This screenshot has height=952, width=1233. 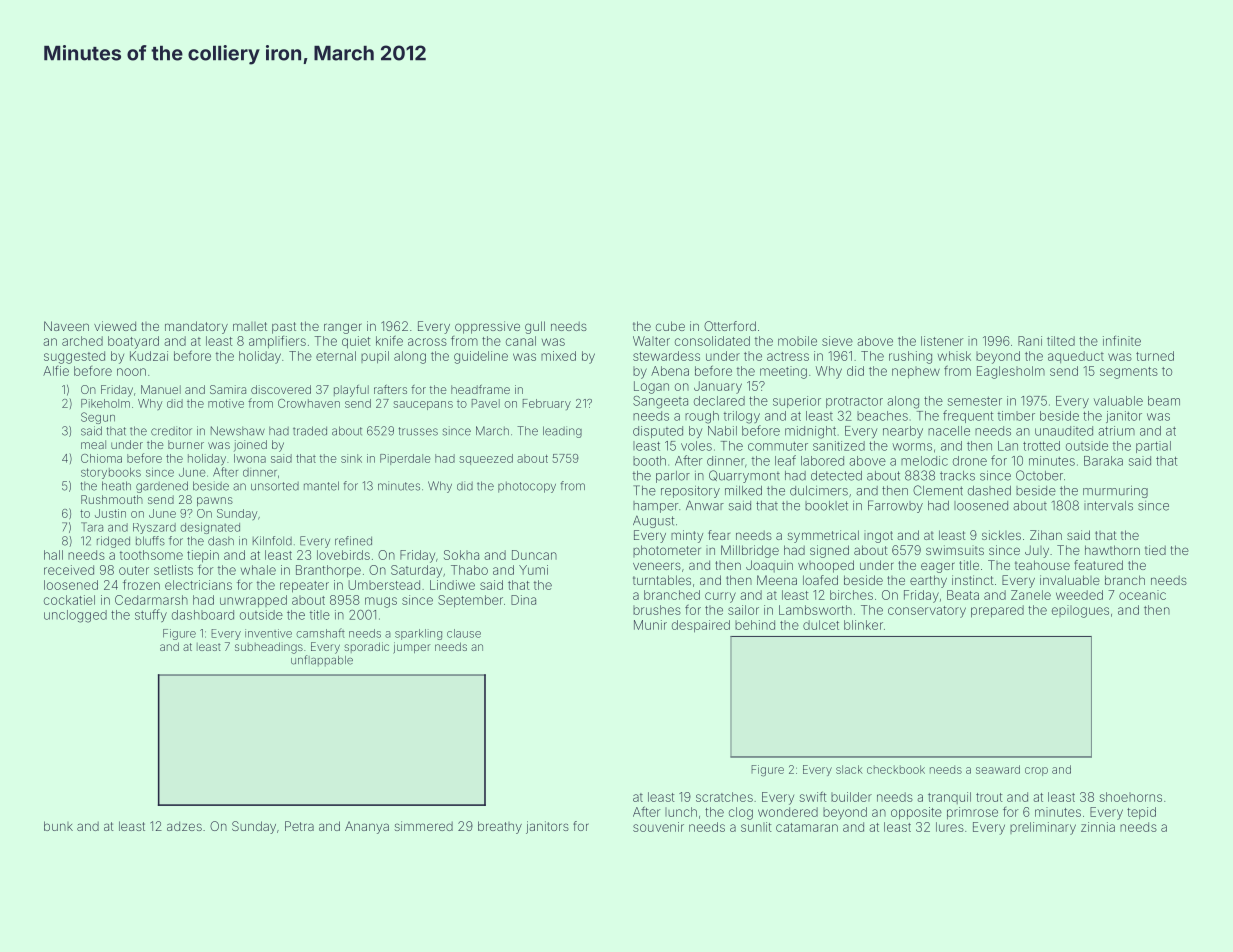 I want to click on Piperdale, so click(x=405, y=459).
